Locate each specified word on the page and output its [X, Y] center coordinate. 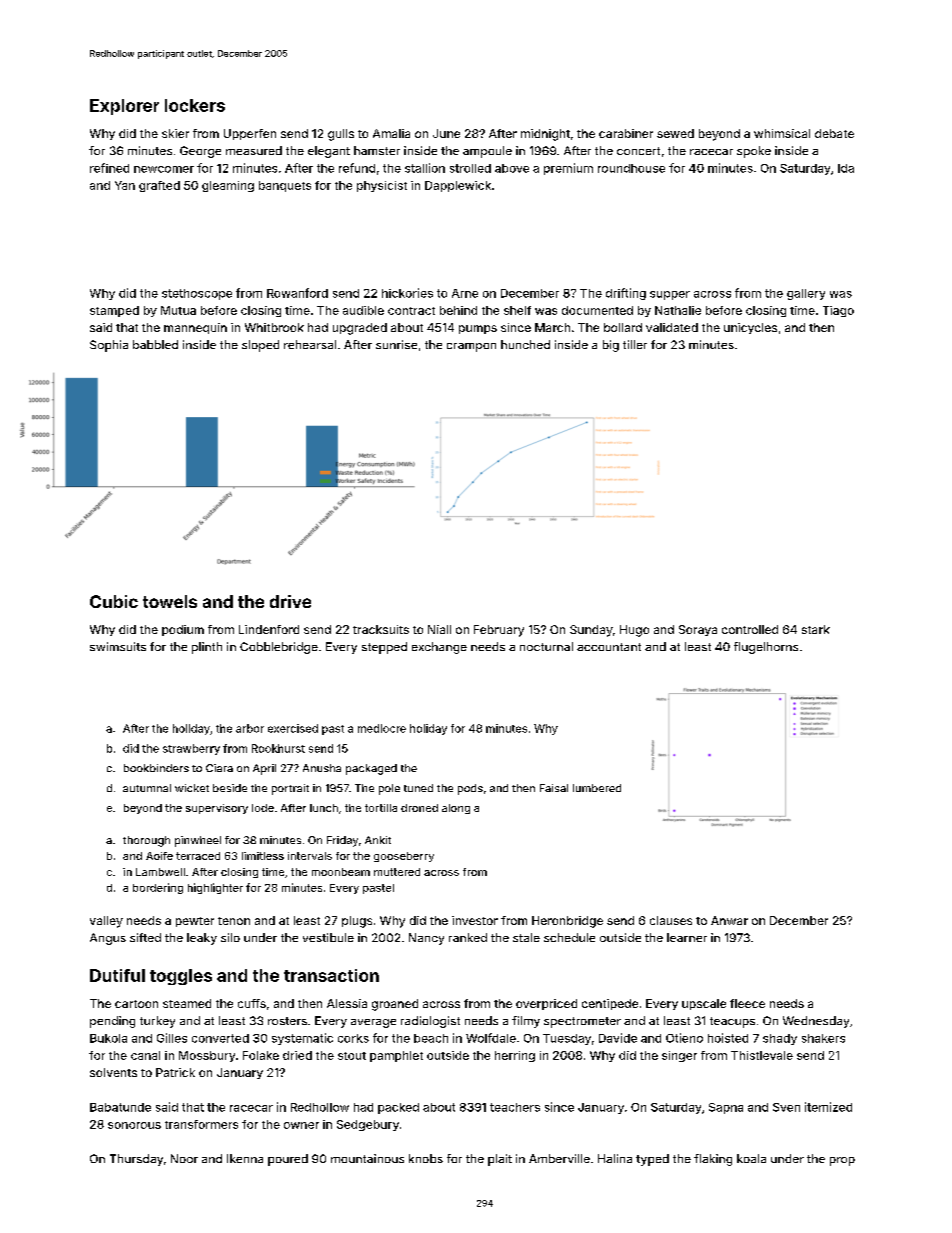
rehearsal [310, 344]
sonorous [134, 1125]
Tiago [838, 311]
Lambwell [160, 872]
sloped [260, 346]
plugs [357, 922]
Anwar [729, 920]
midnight [545, 135]
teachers [515, 1107]
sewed [675, 133]
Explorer [124, 107]
